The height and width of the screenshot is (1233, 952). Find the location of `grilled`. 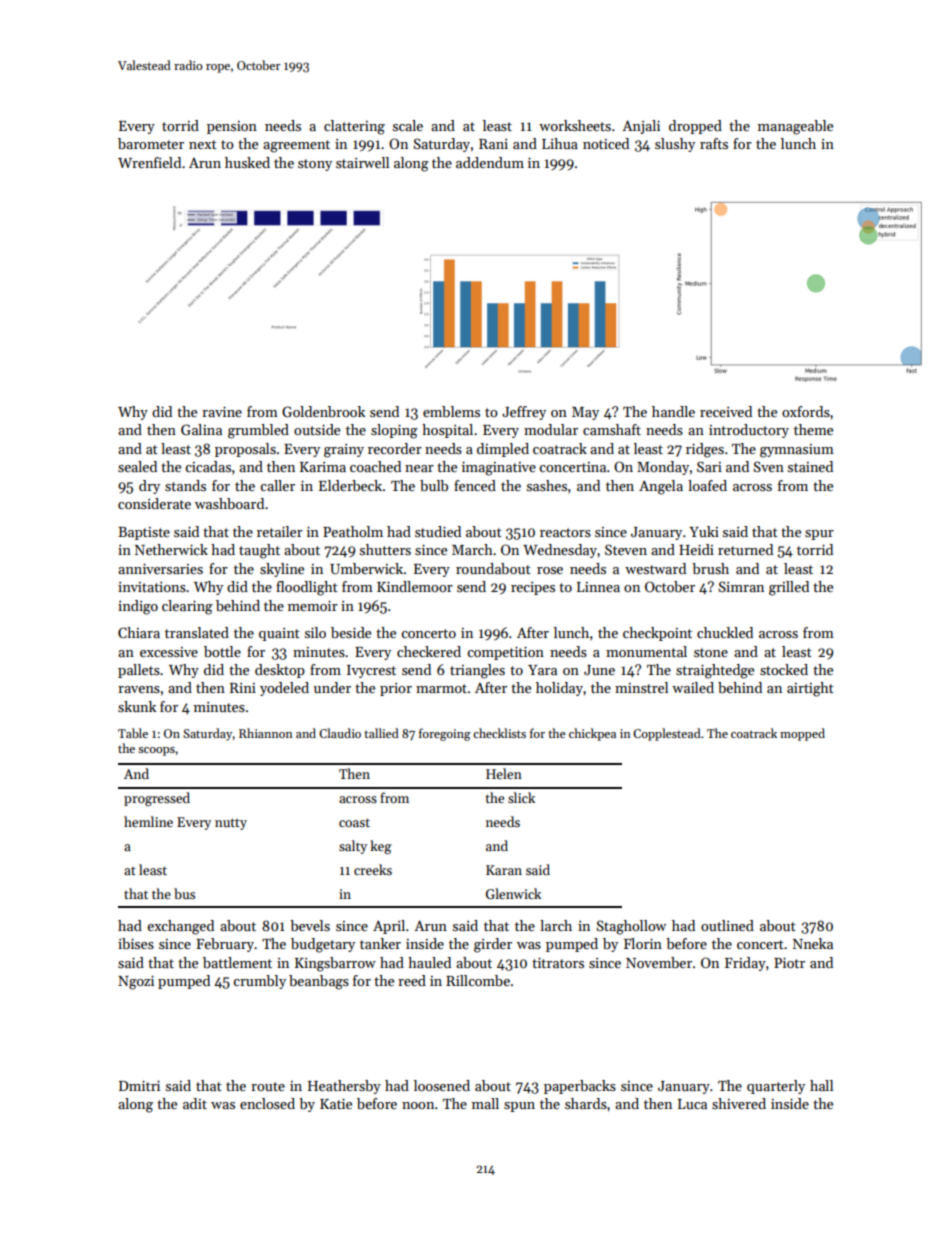

grilled is located at coordinates (789, 588).
